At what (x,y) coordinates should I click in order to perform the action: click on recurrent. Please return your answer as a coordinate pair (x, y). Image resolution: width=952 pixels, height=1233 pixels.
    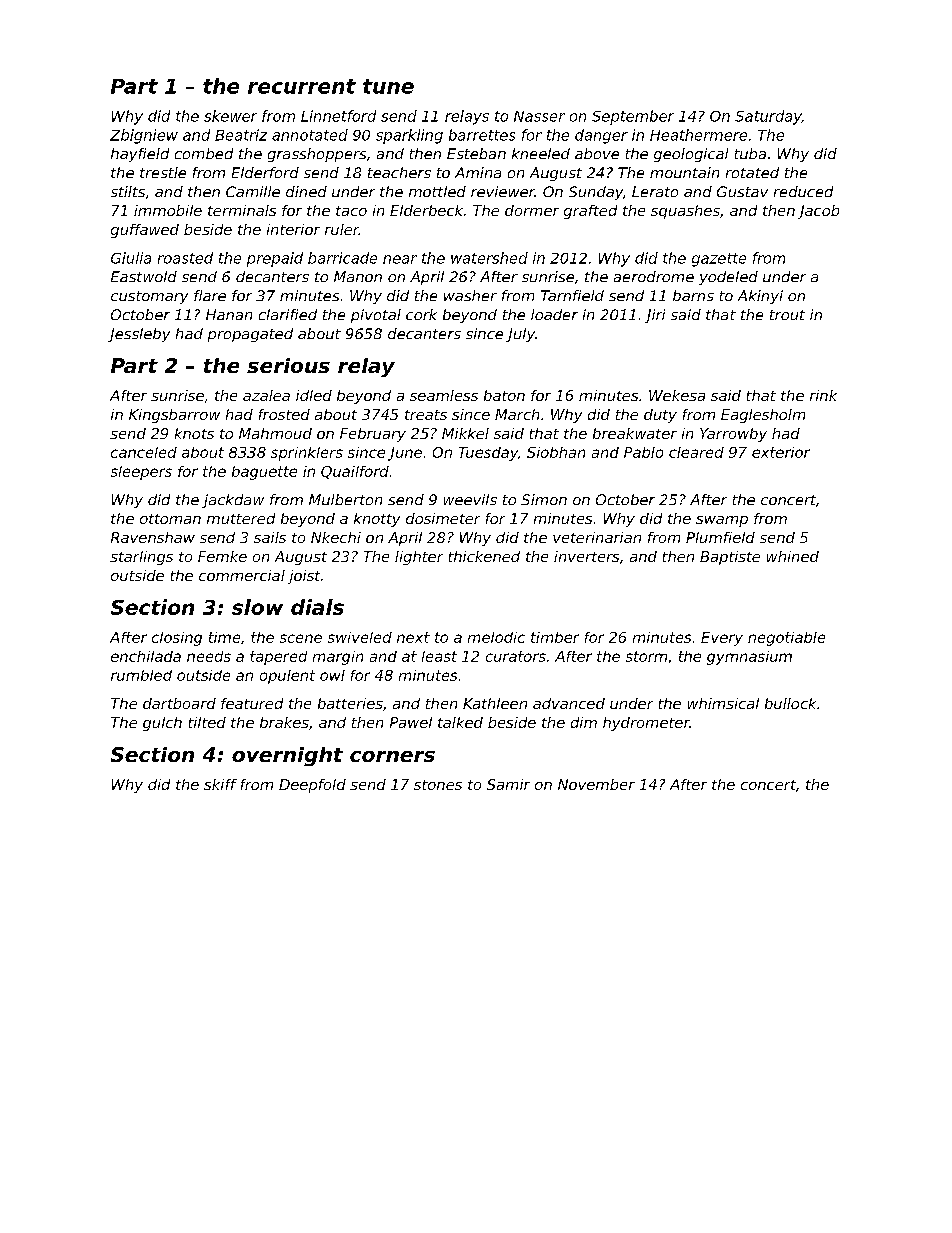
    Looking at the image, I should click on (302, 86).
